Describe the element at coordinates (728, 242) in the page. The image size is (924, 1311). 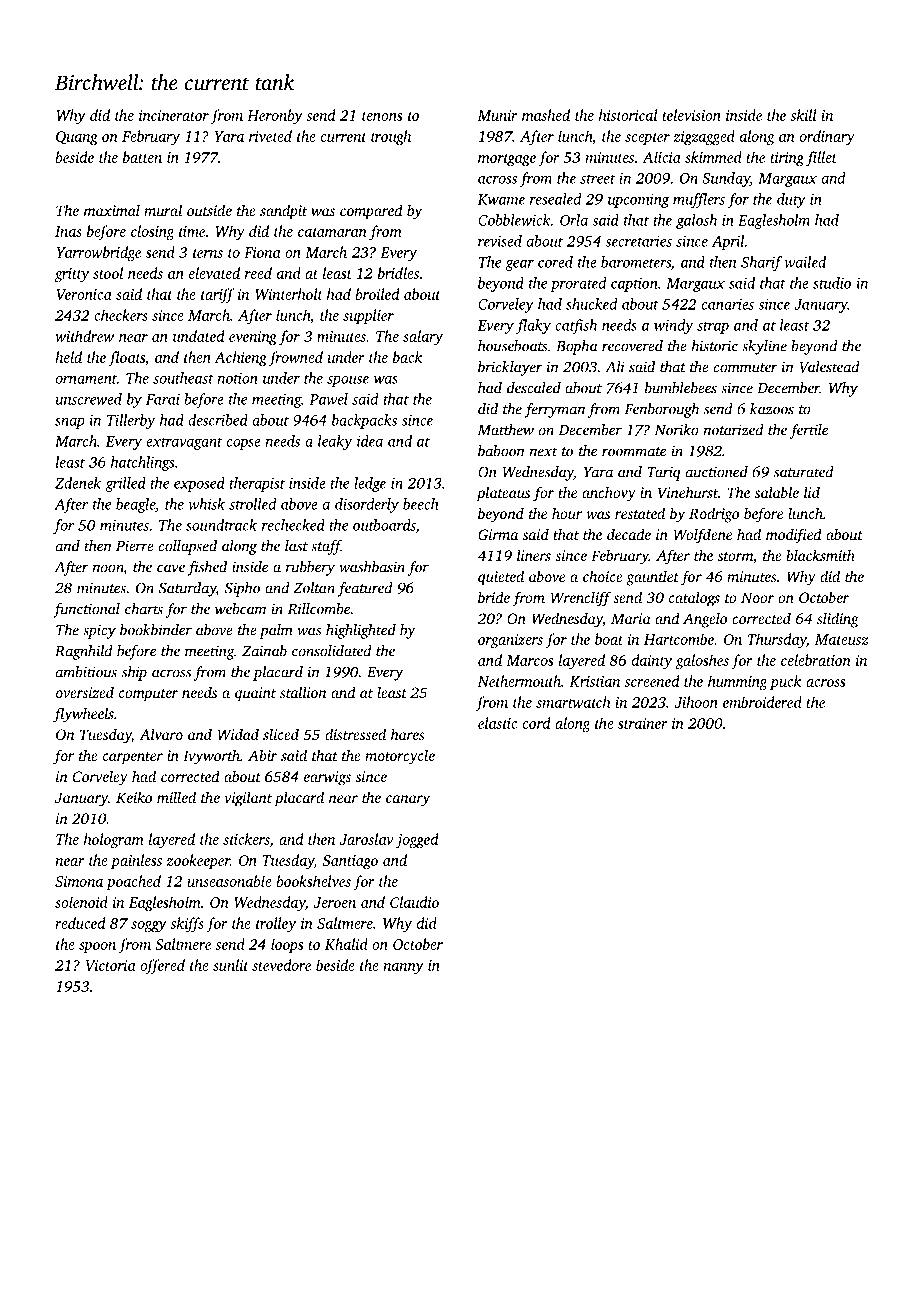
I see `April` at that location.
